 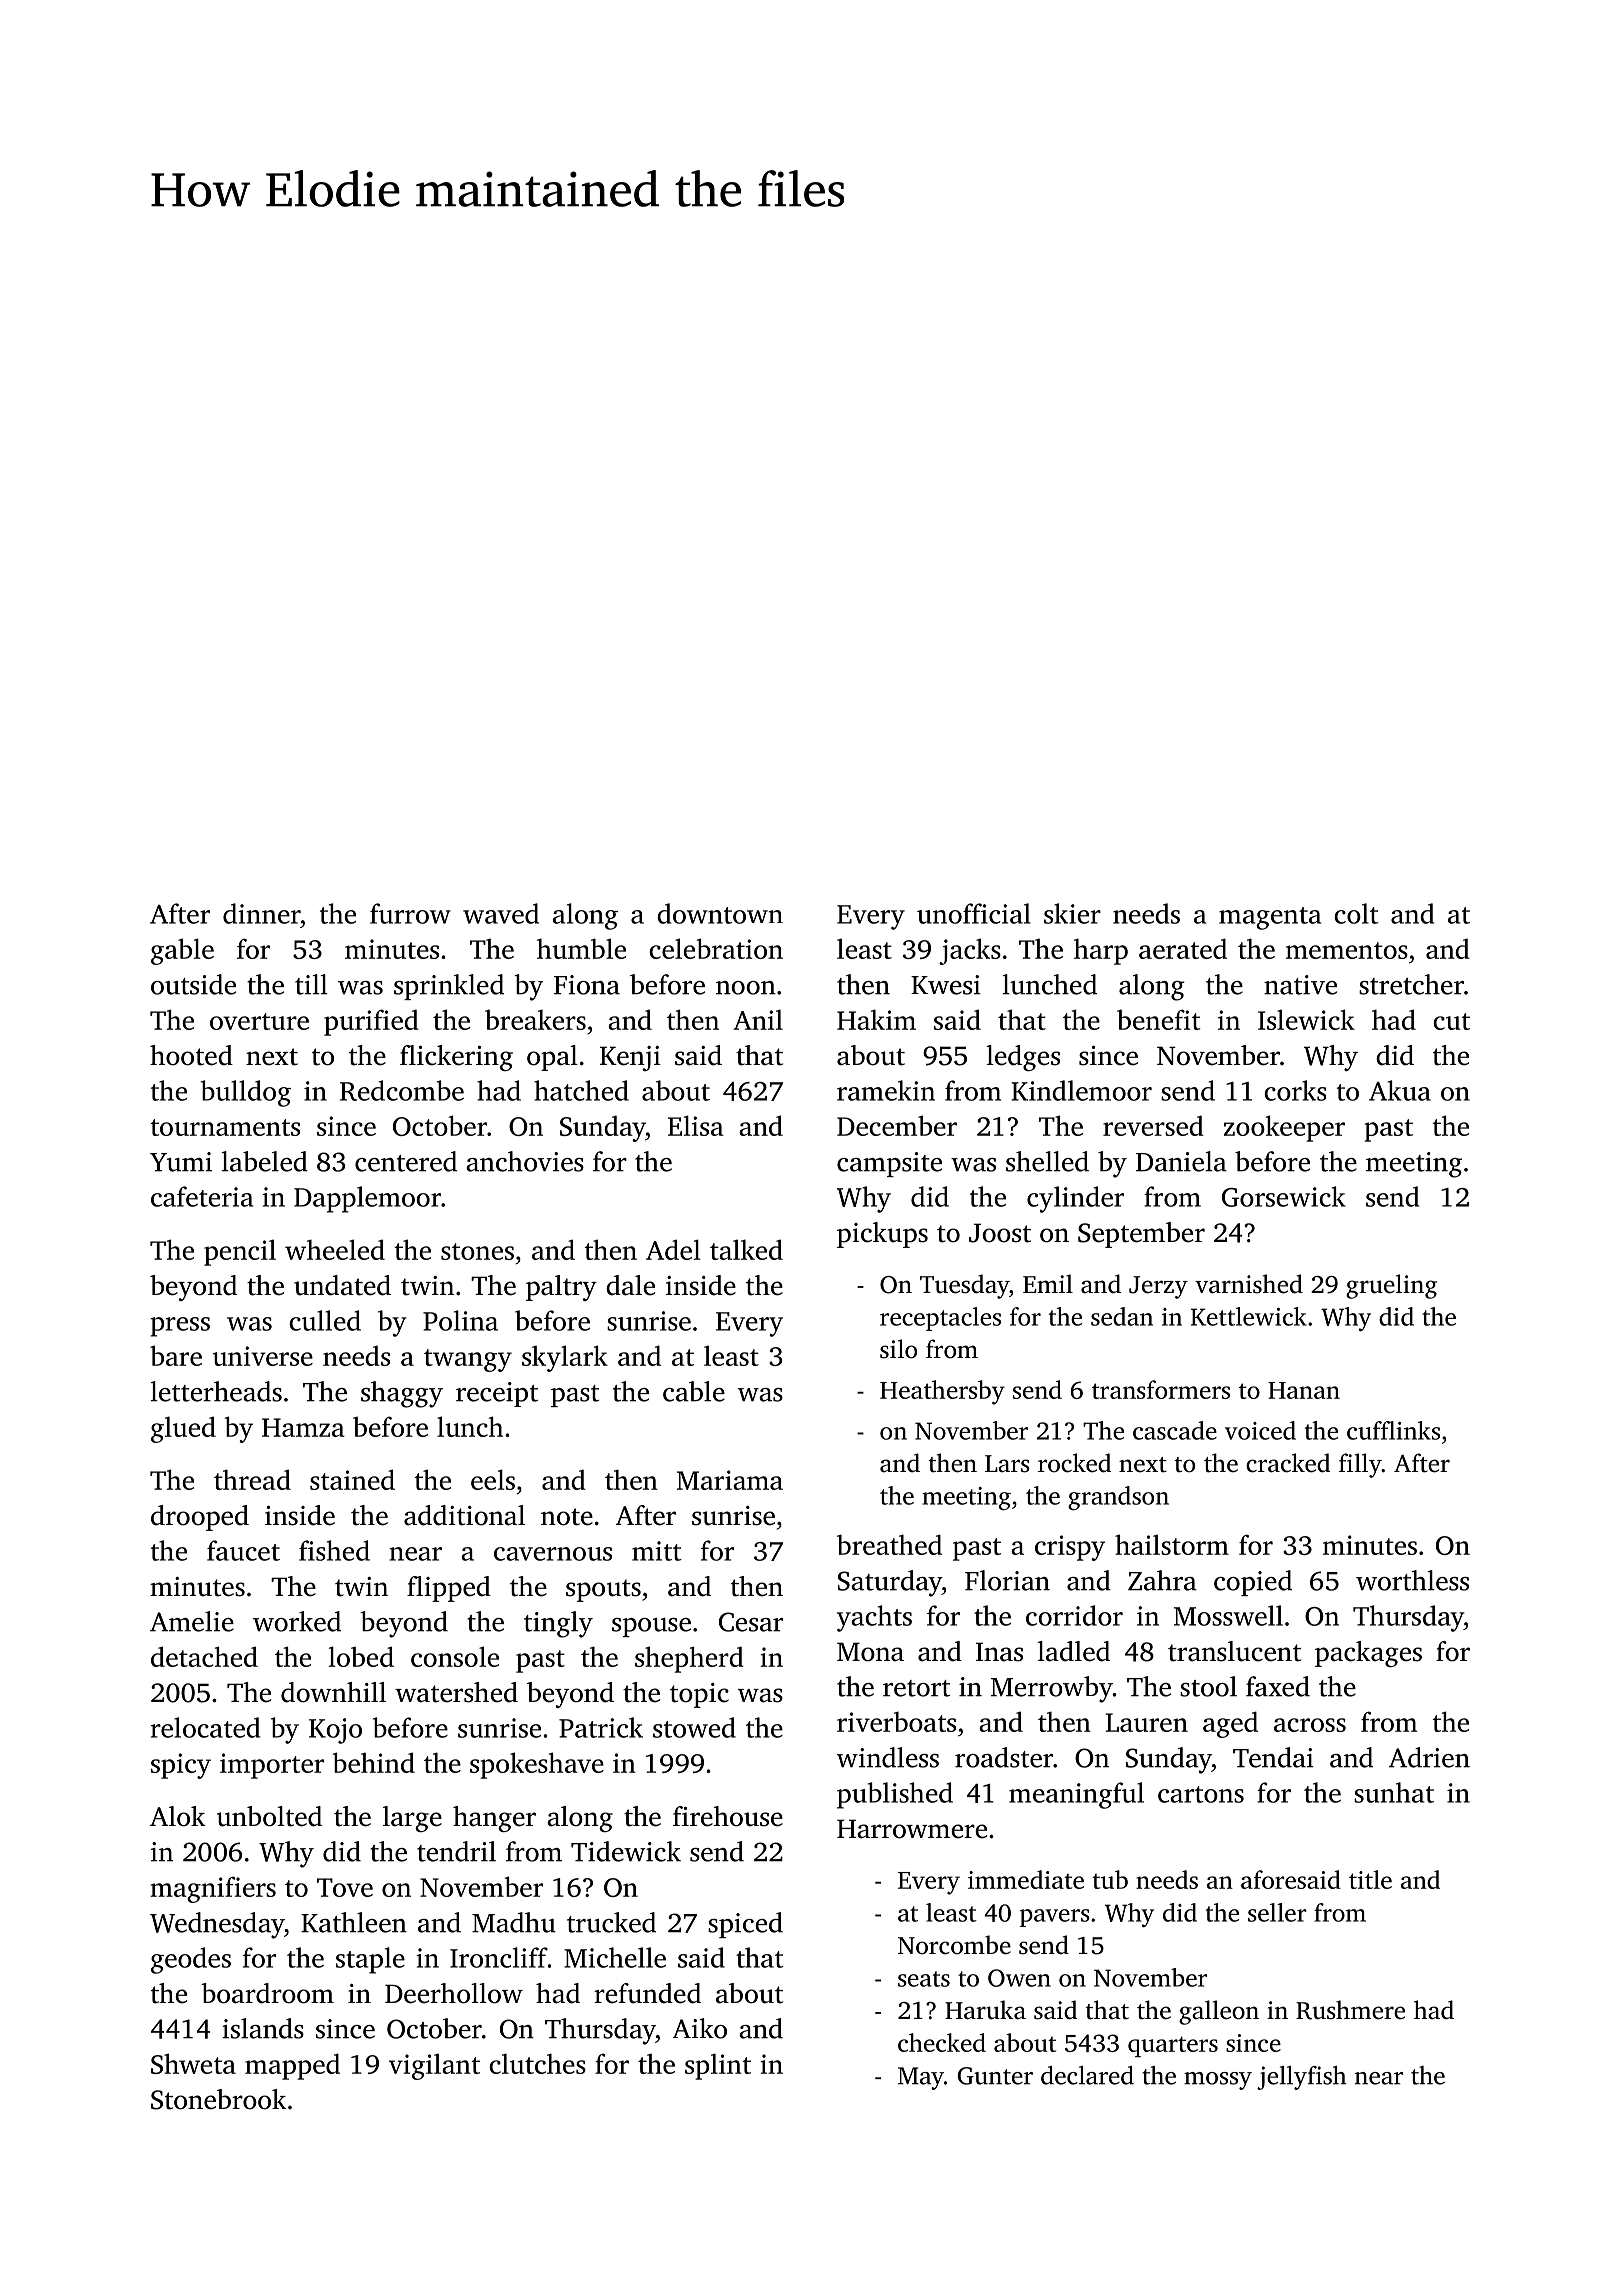 I want to click on stool, so click(x=1208, y=1686).
